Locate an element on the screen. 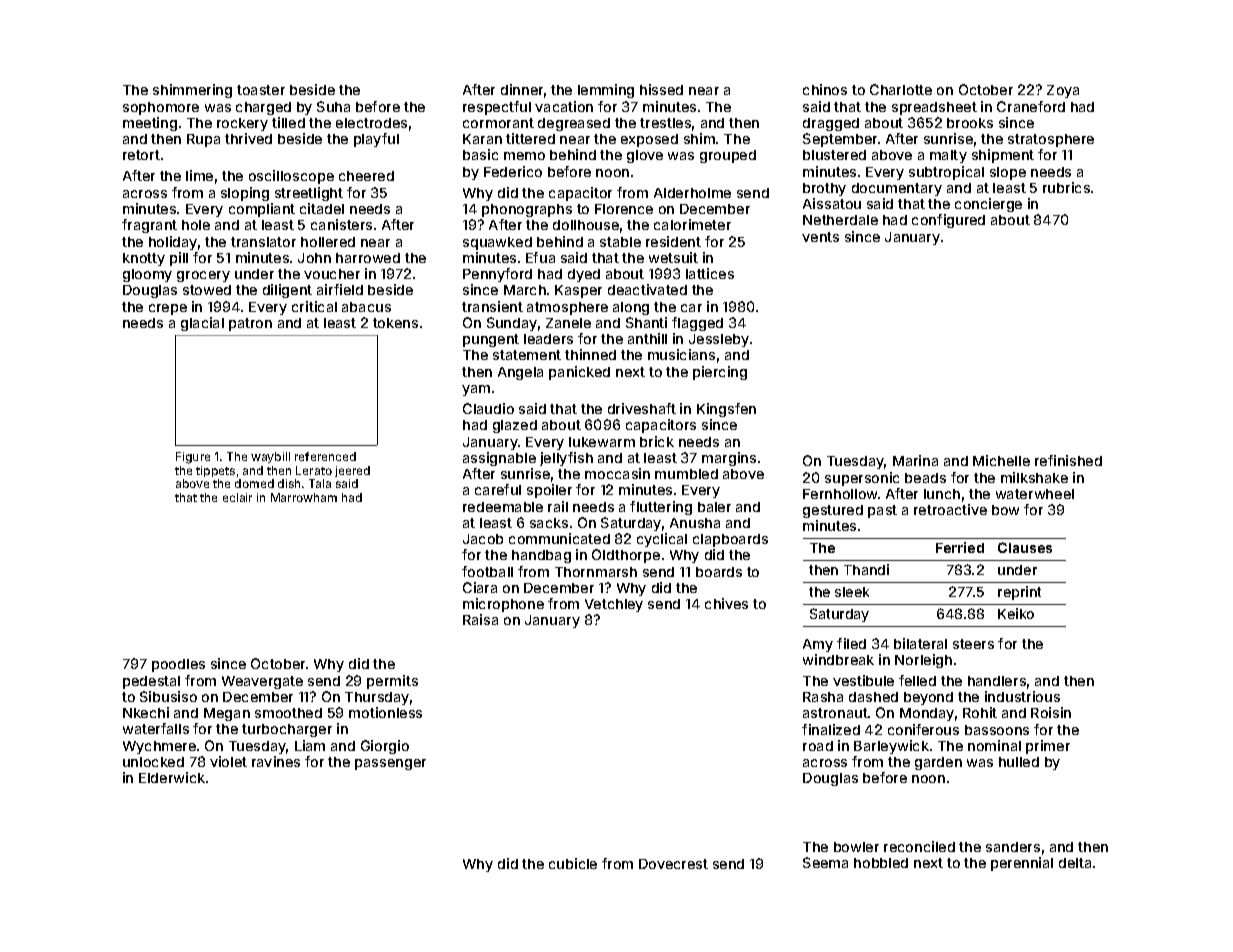  Jacob is located at coordinates (483, 539).
